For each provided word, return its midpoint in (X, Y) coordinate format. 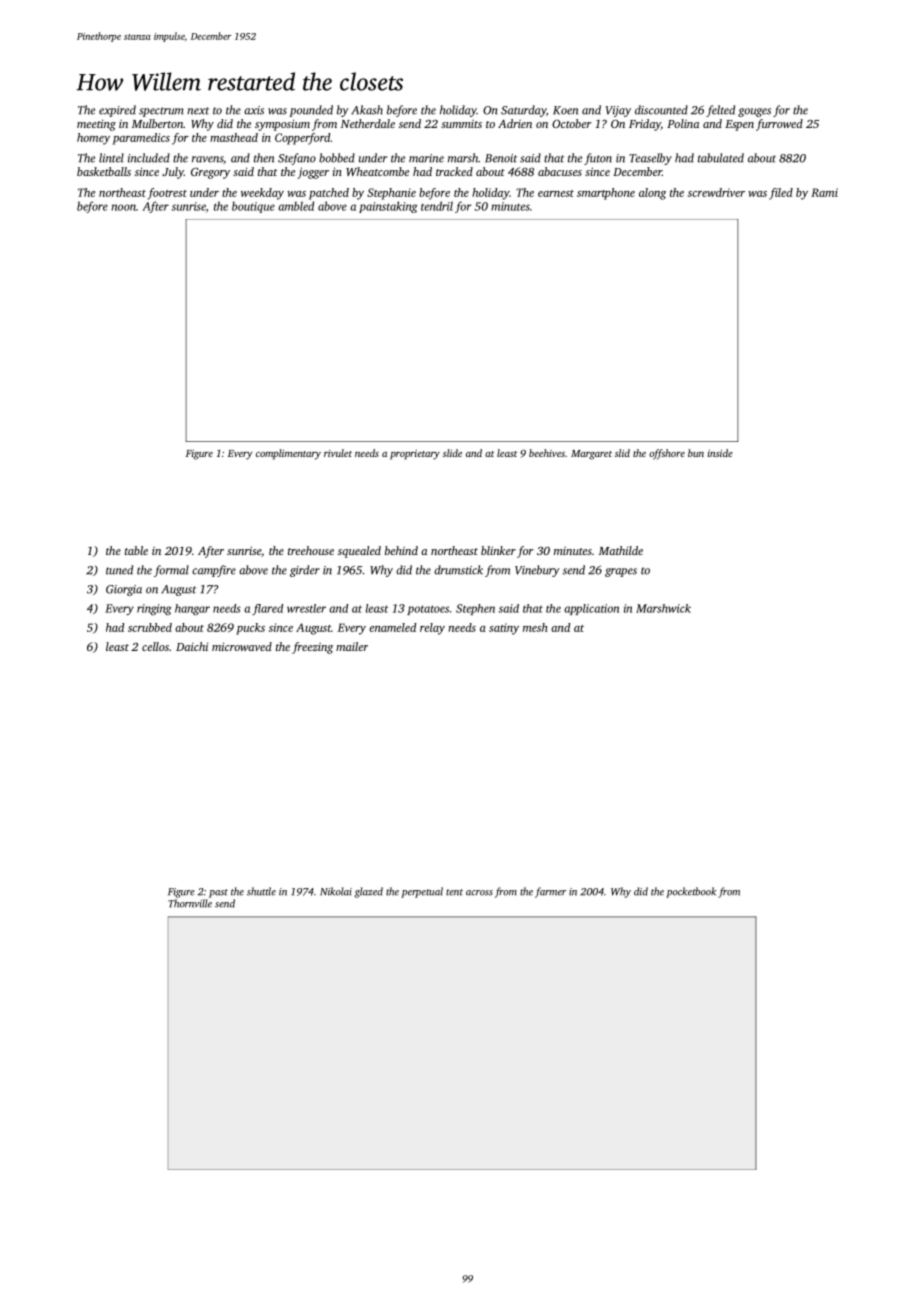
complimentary (288, 454)
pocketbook (691, 892)
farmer (550, 892)
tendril (437, 206)
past (218, 893)
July (173, 173)
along (652, 194)
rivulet (338, 453)
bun (696, 453)
